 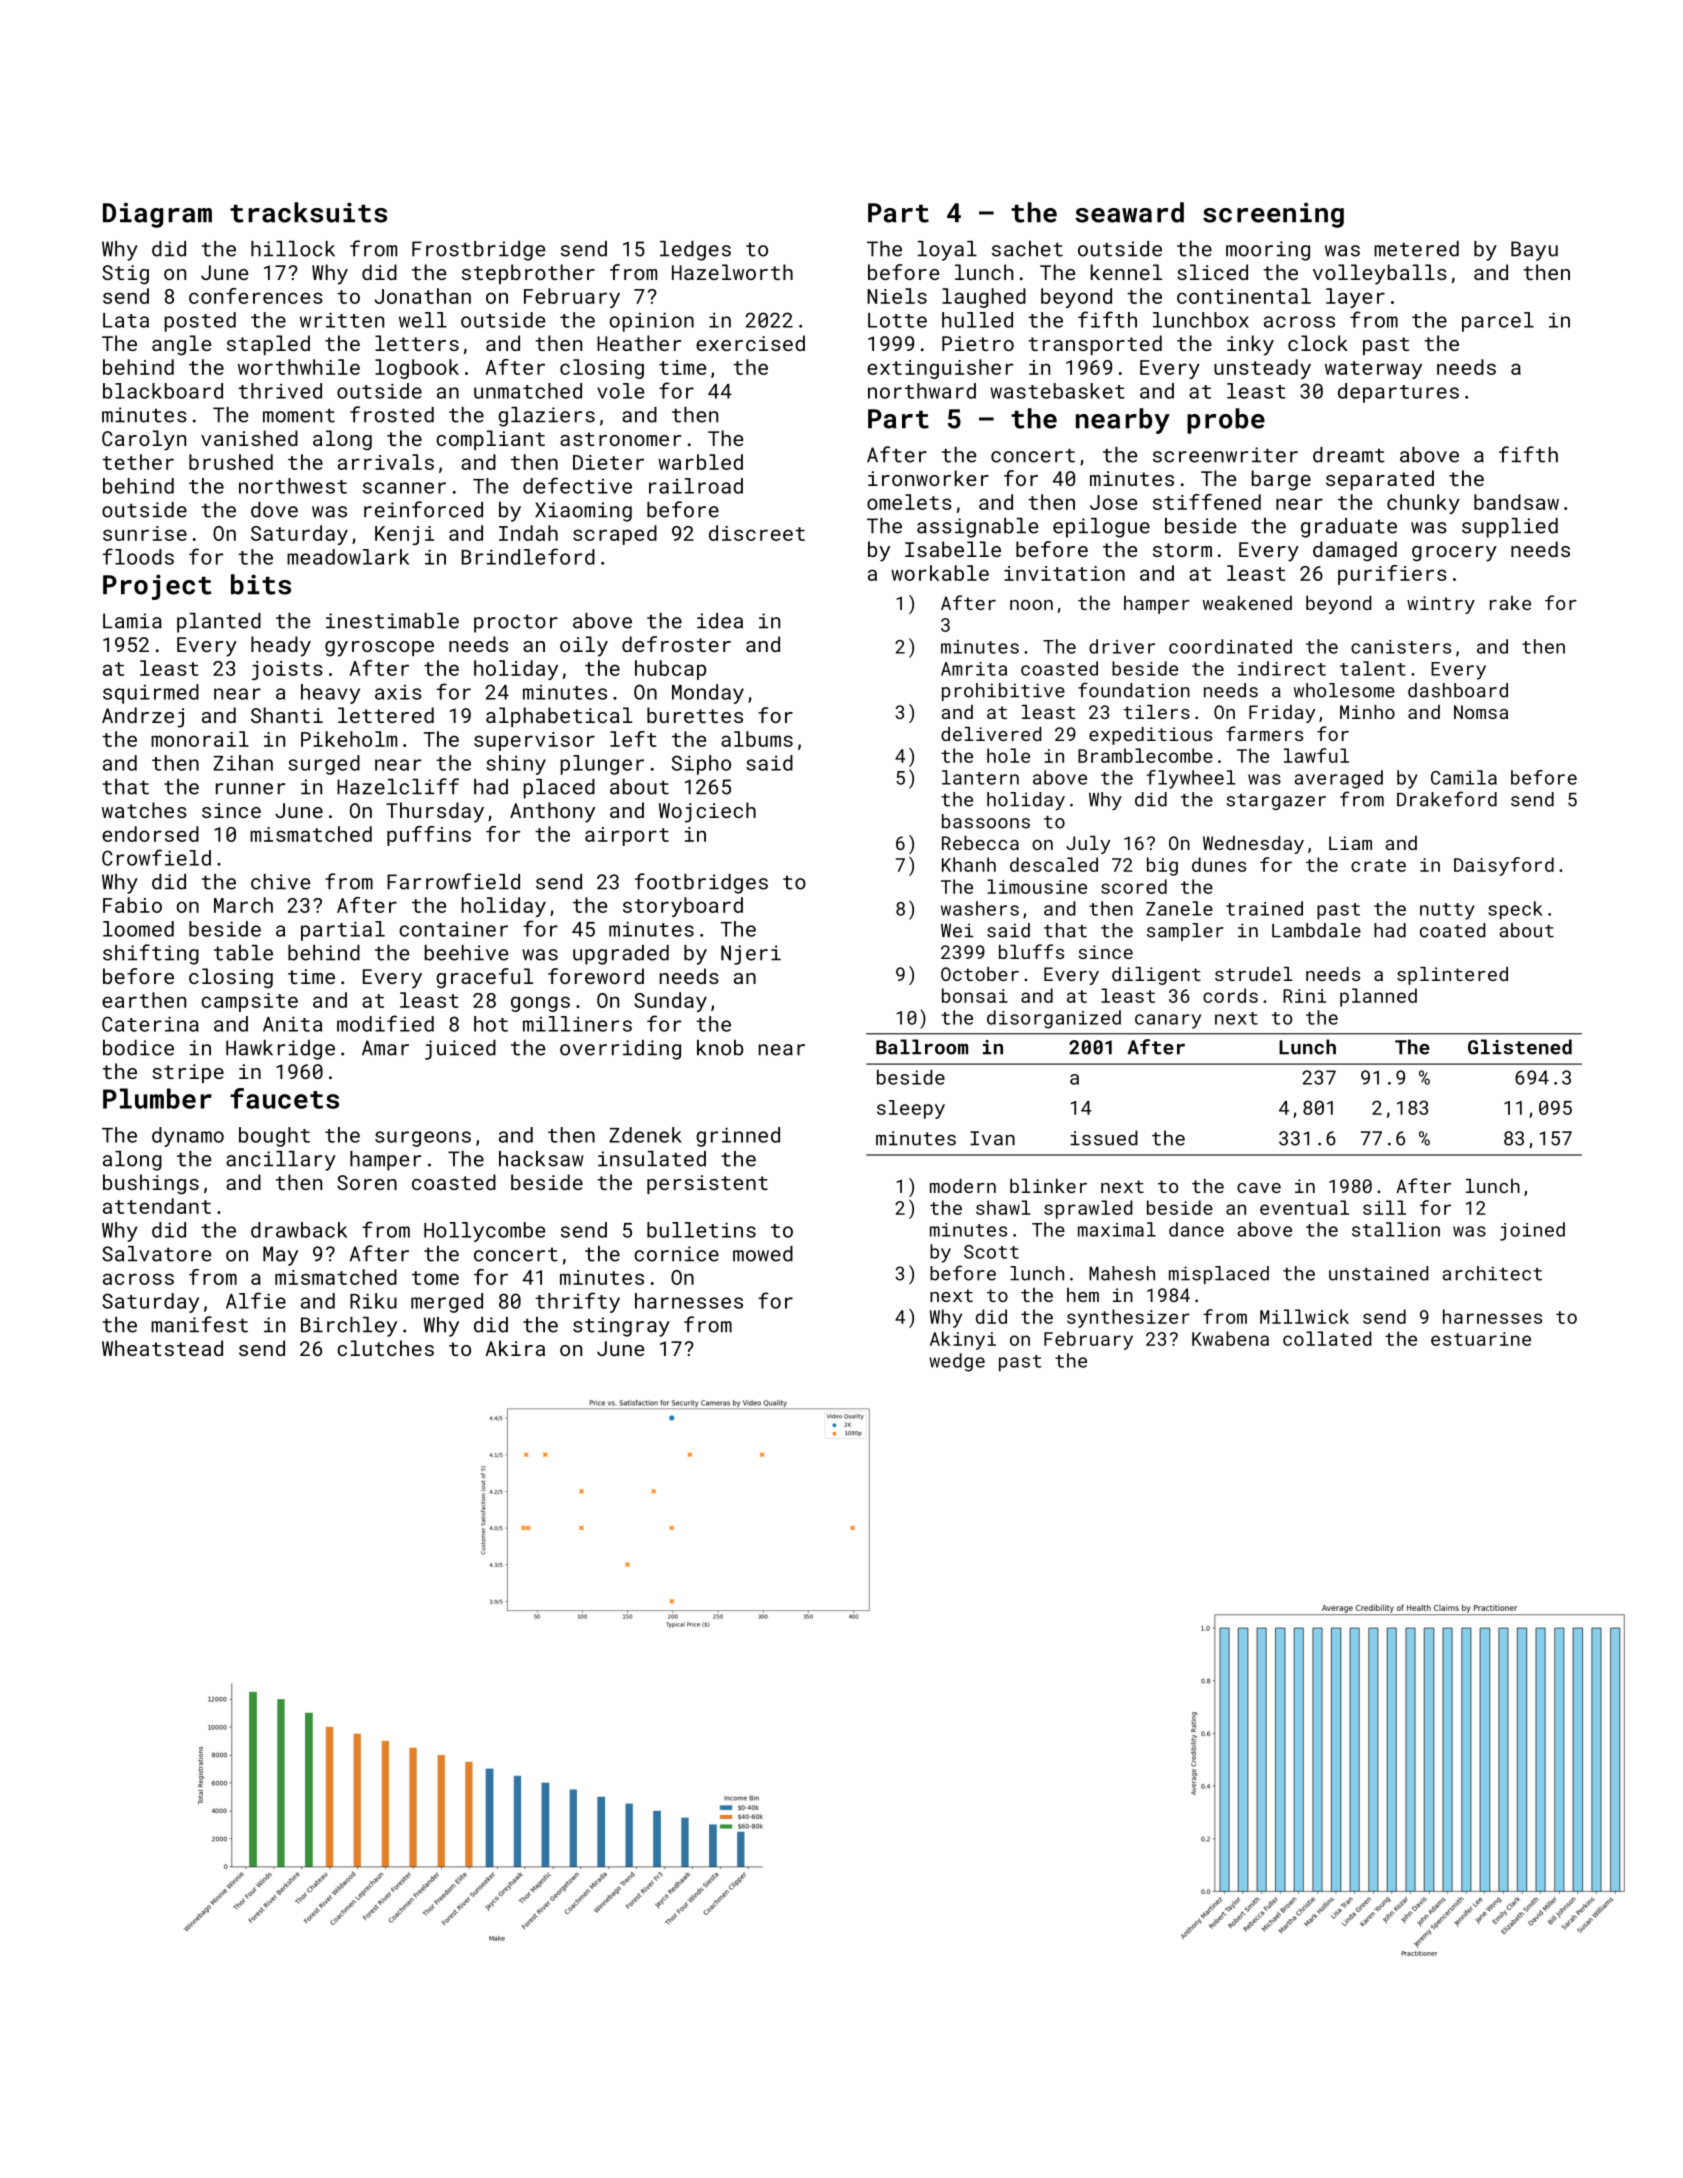 What do you see at coordinates (1129, 212) in the document?
I see `seaward` at bounding box center [1129, 212].
